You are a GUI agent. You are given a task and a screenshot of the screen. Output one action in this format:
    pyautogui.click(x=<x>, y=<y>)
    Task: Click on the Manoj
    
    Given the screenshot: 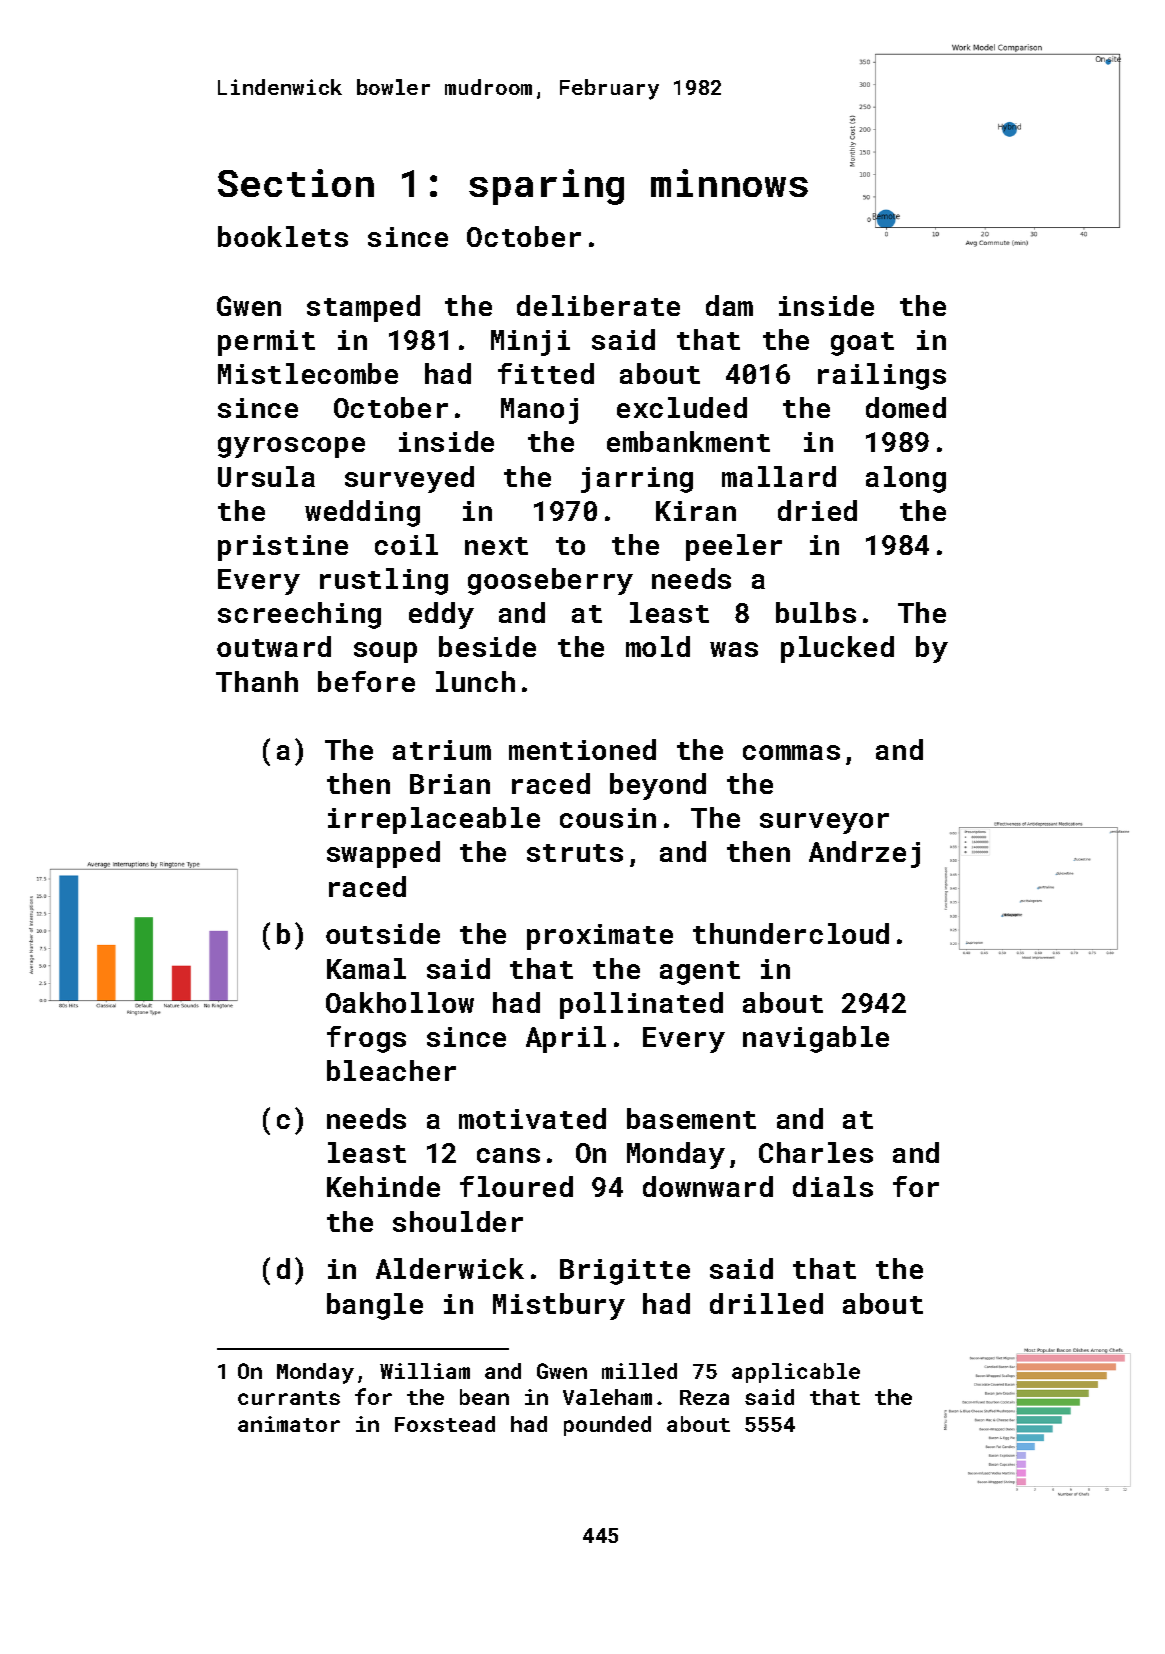 What is the action you would take?
    pyautogui.click(x=539, y=411)
